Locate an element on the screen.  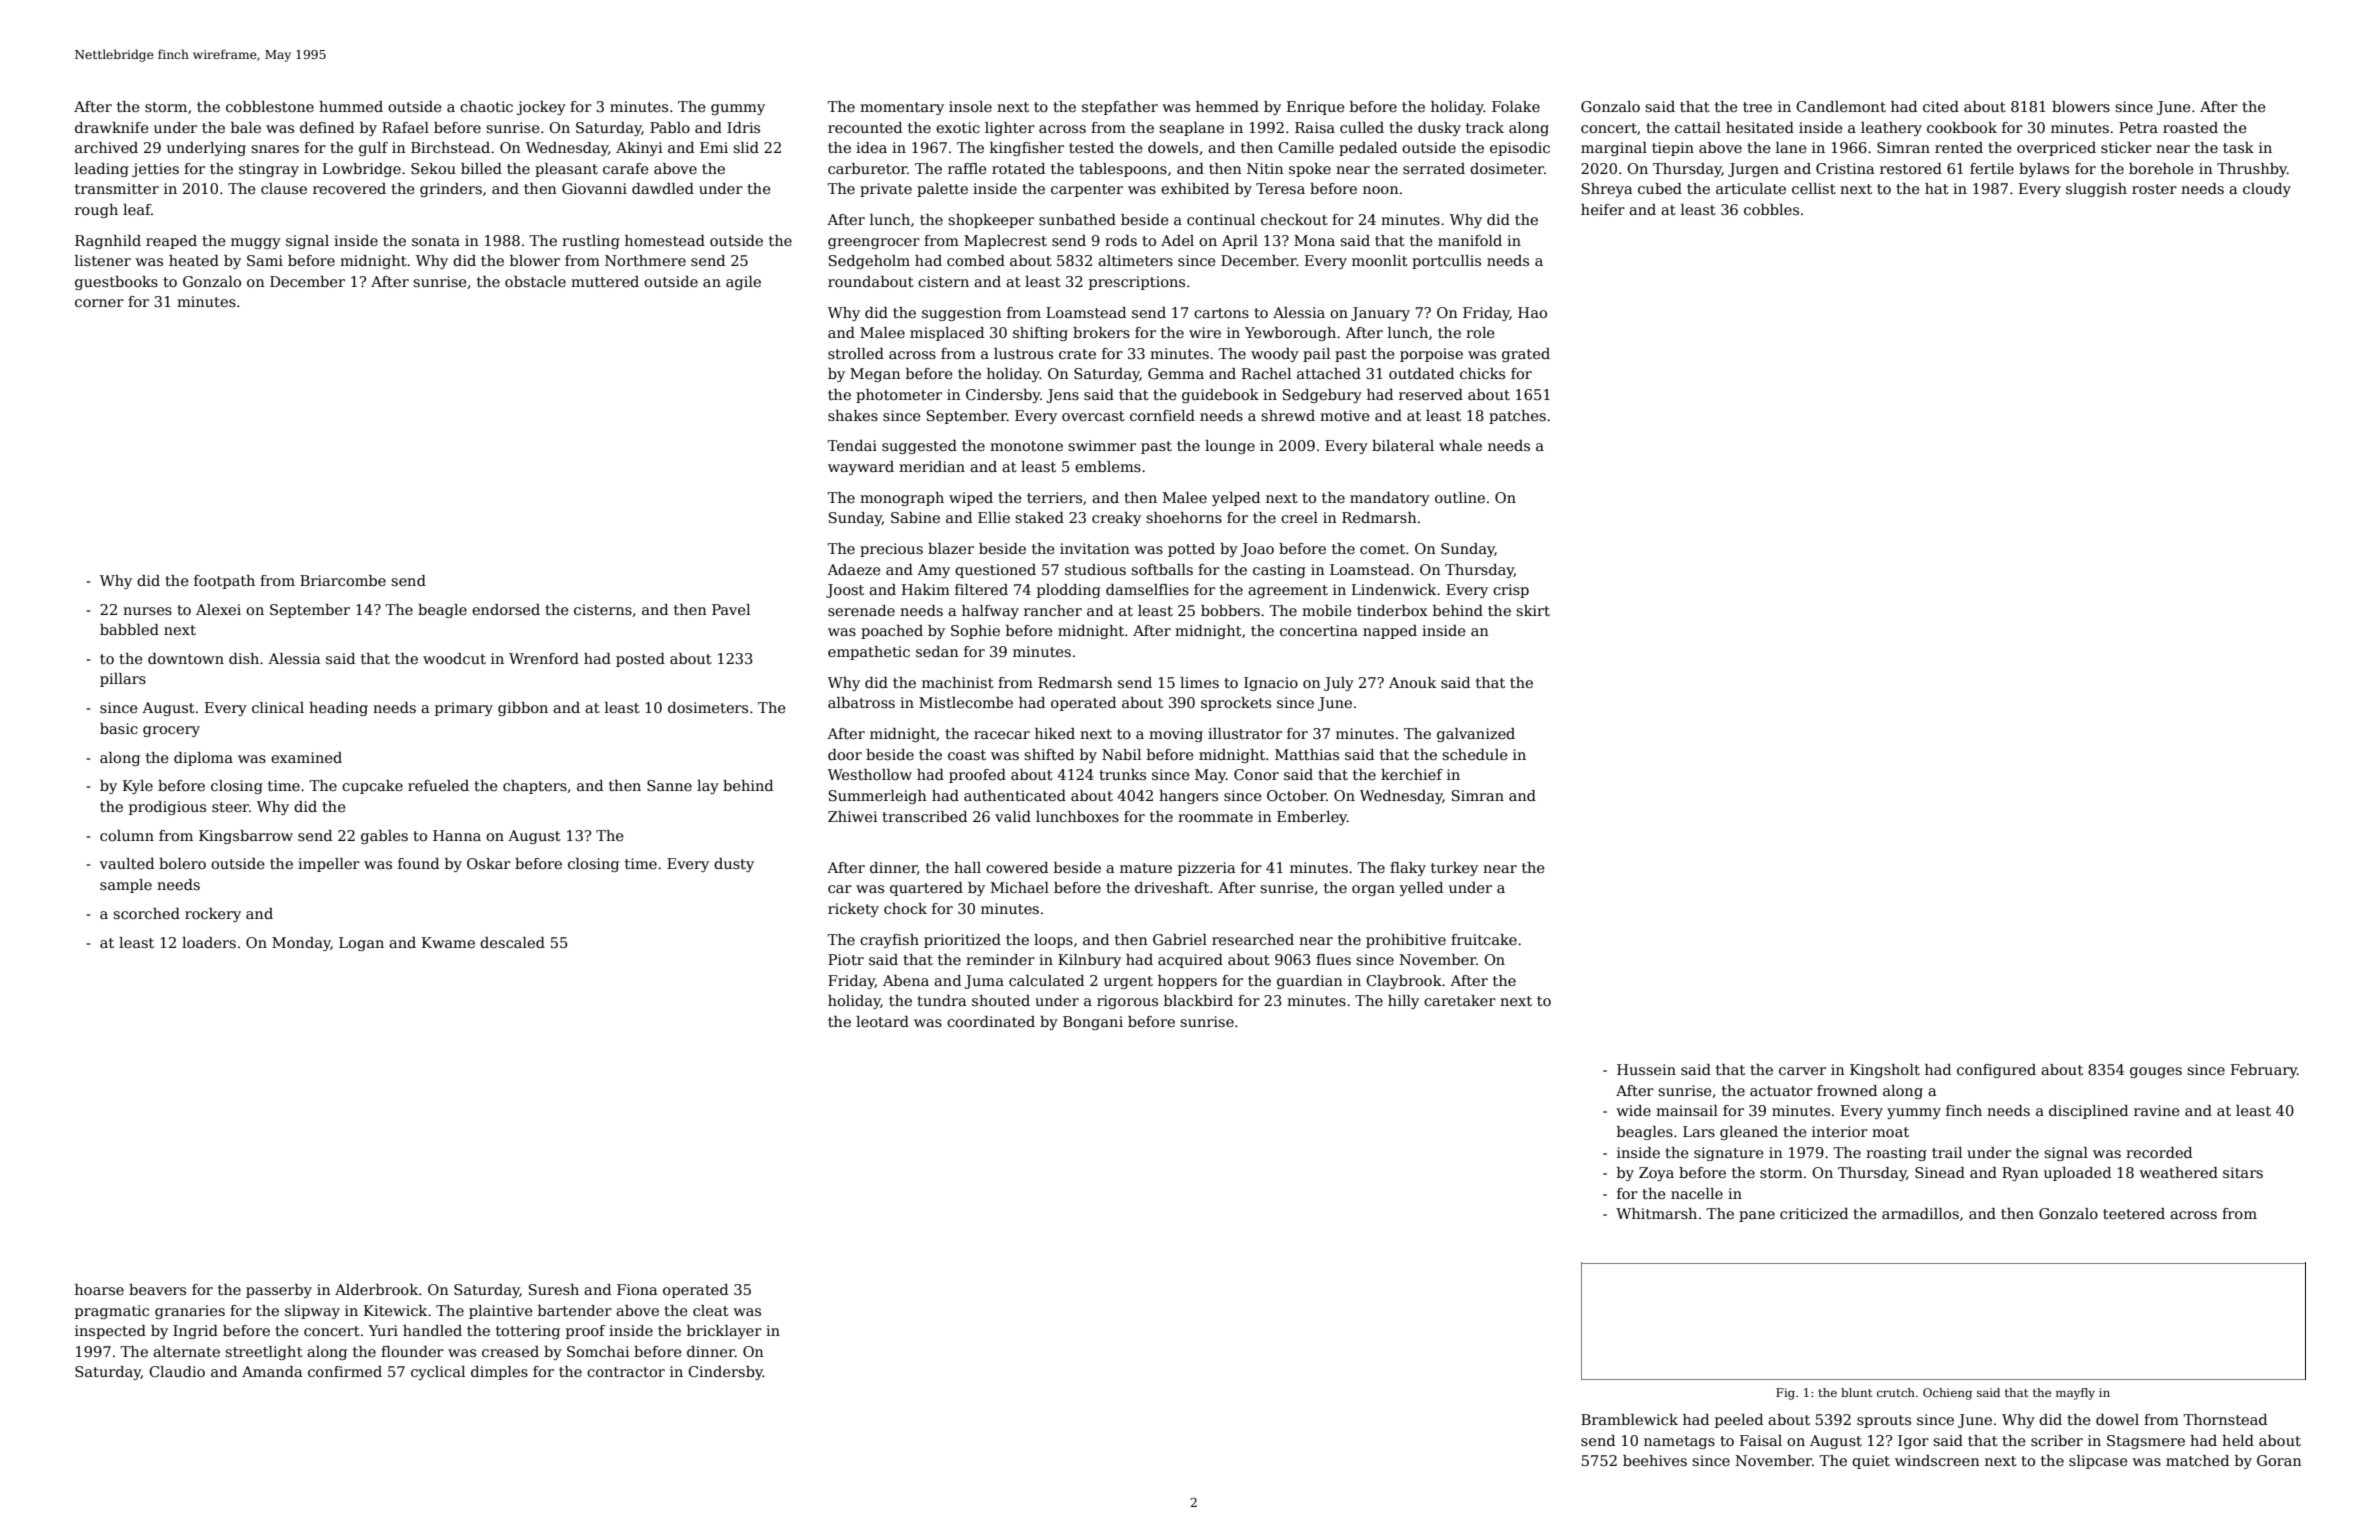
gummy is located at coordinates (738, 109).
